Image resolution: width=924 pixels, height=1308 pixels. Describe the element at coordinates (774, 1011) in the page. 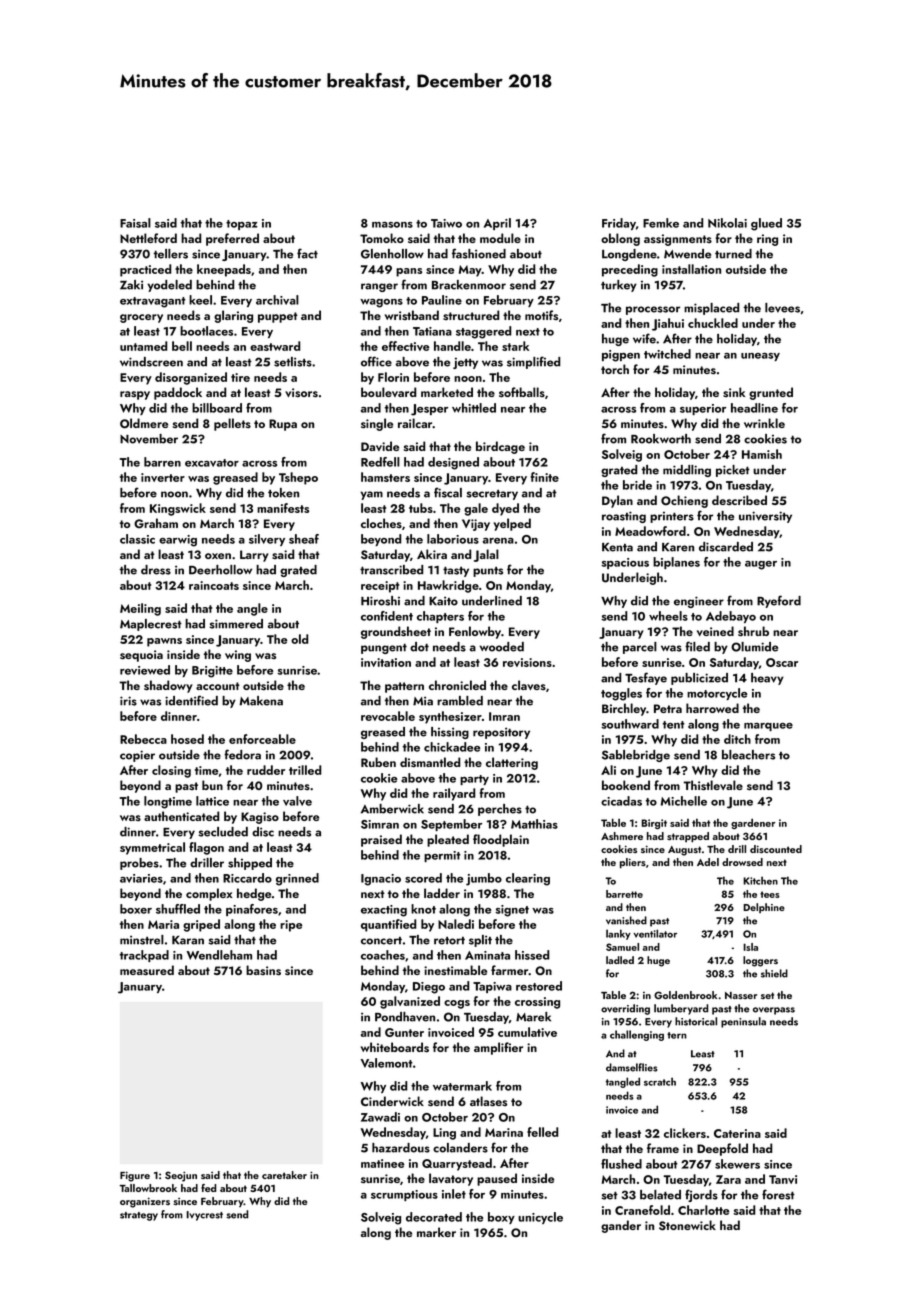

I see `overpass` at that location.
